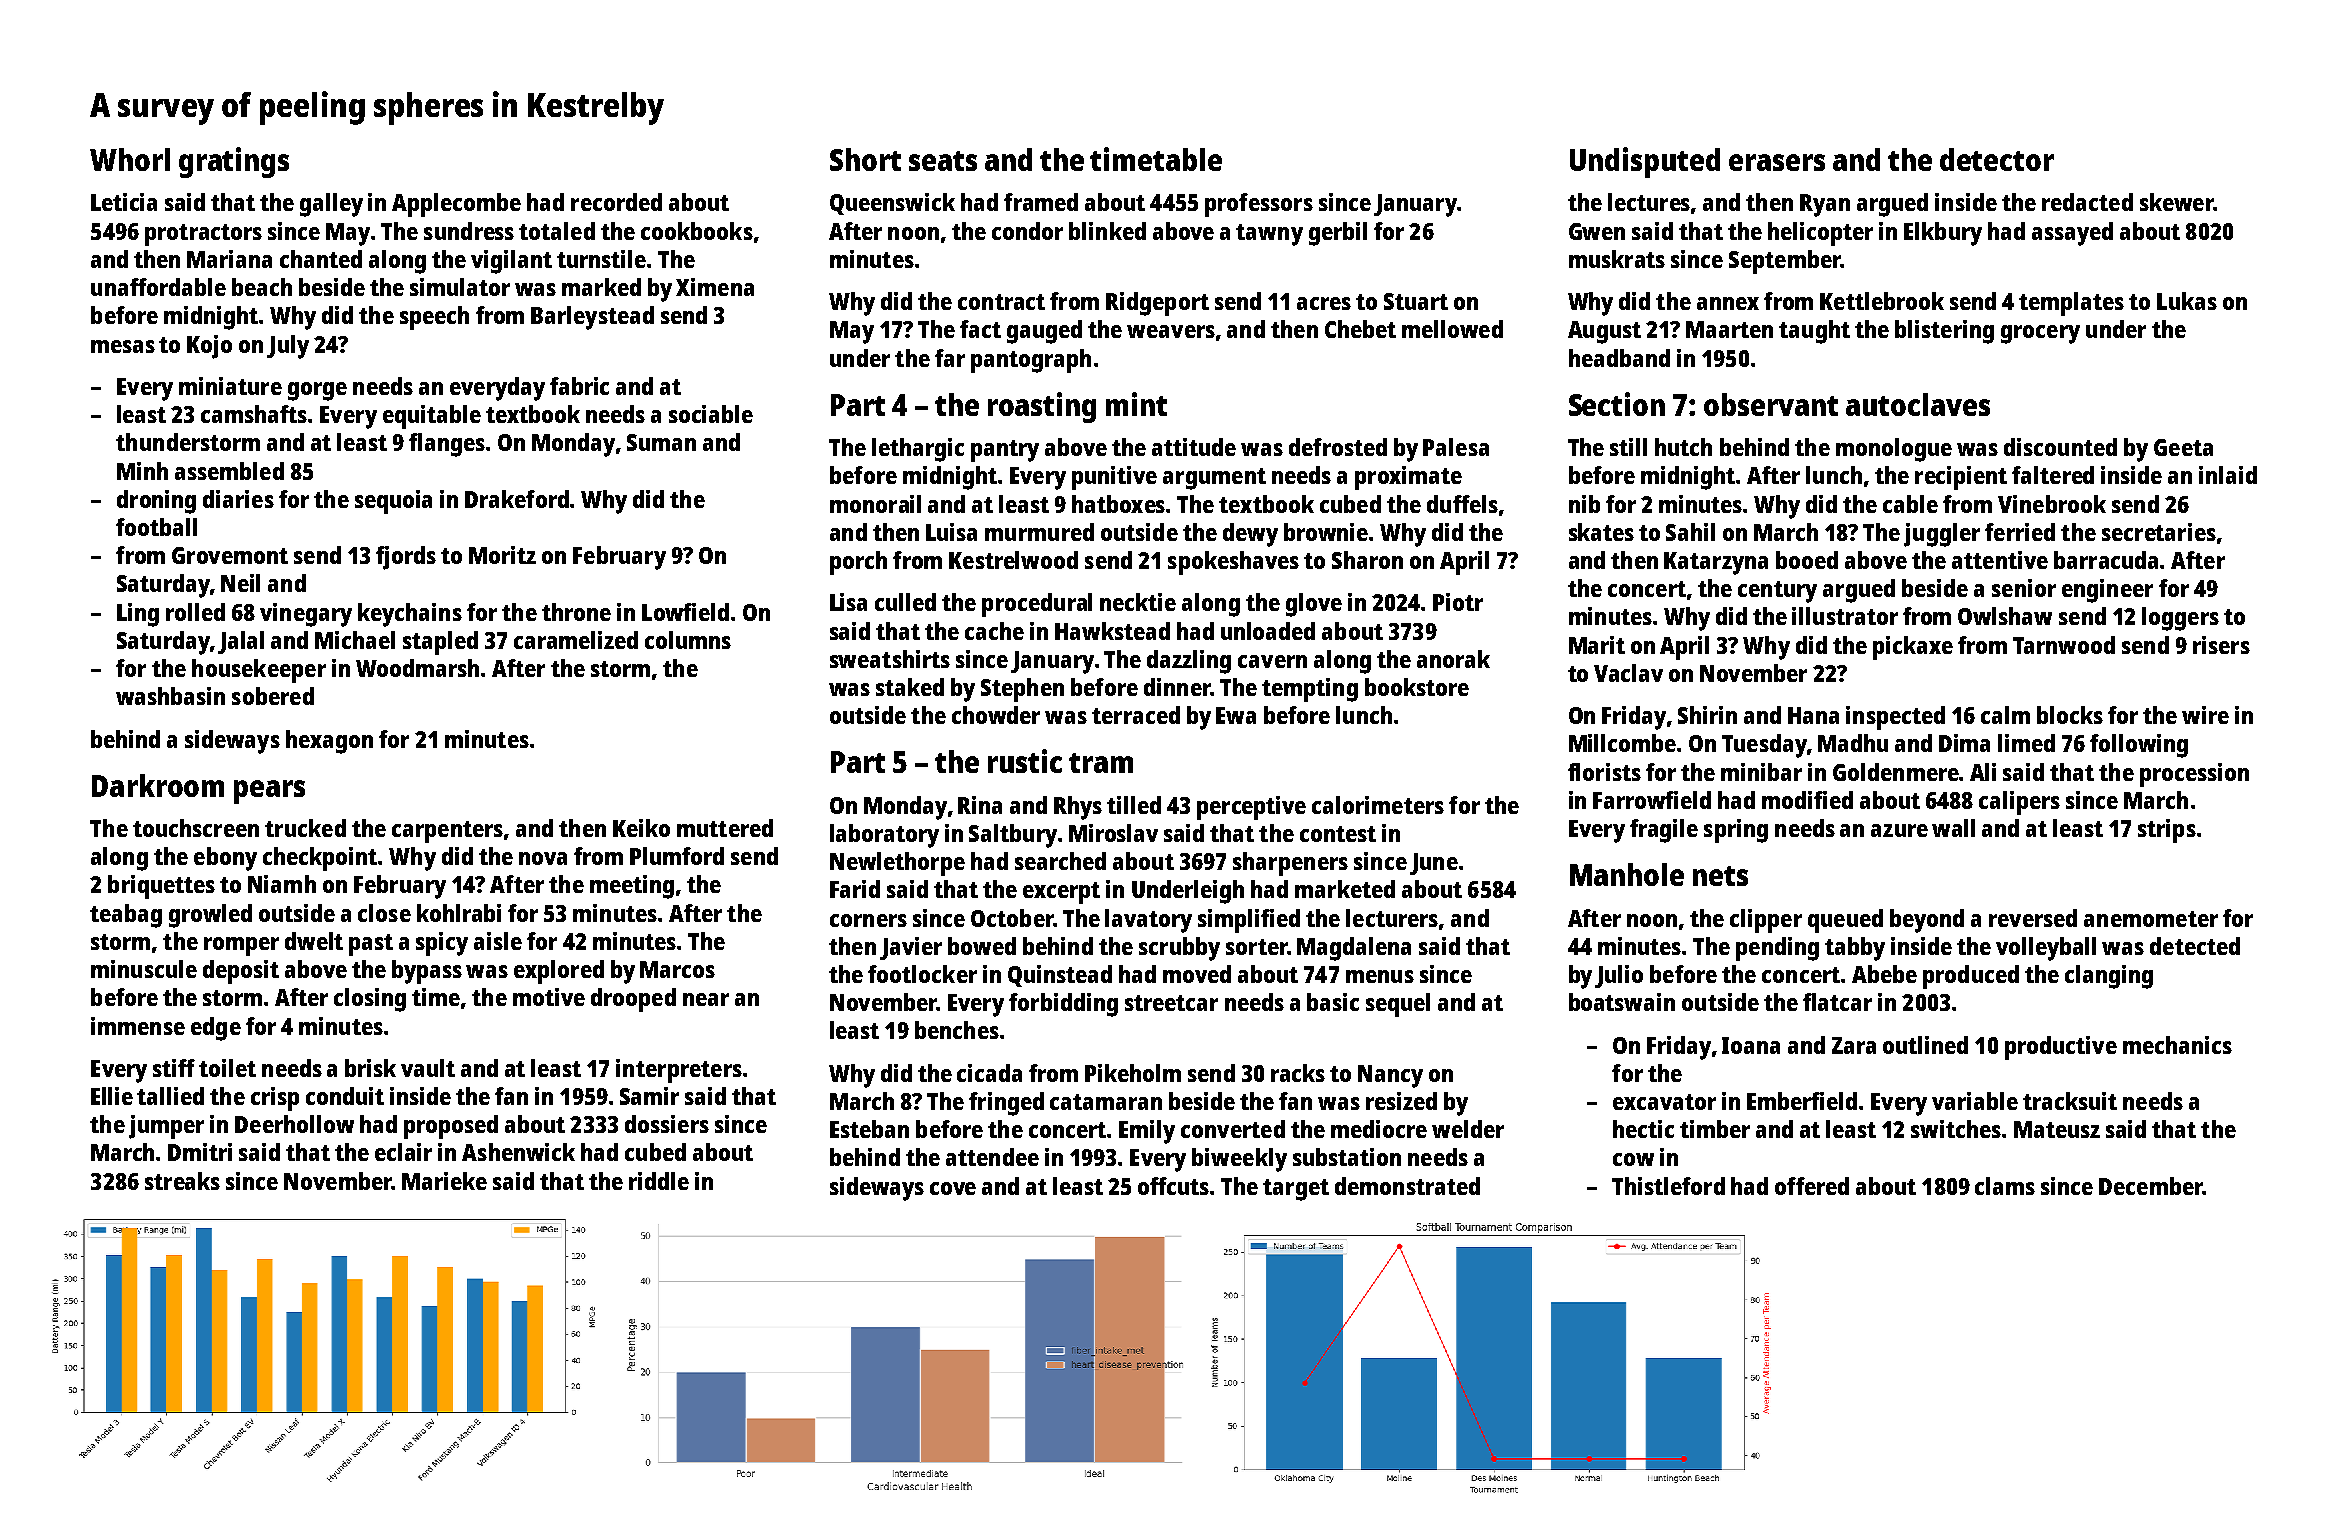 The image size is (2349, 1520). I want to click on Dima, so click(1964, 743).
